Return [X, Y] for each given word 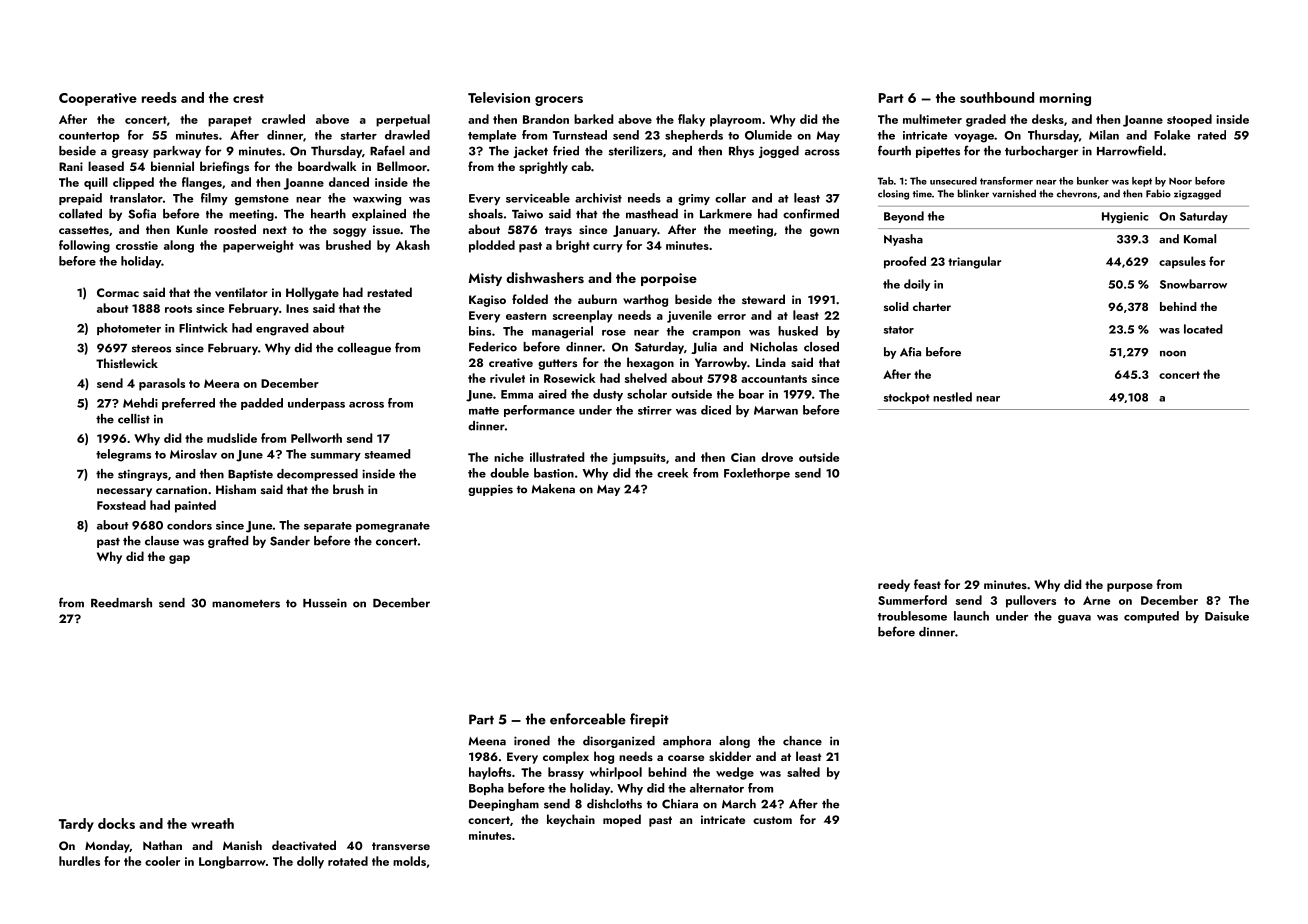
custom [772, 820]
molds [409, 861]
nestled [952, 397]
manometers [246, 604]
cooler [162, 861]
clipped [133, 183]
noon [1173, 354]
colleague [364, 349]
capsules [1182, 262]
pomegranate [393, 527]
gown [824, 232]
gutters [557, 364]
